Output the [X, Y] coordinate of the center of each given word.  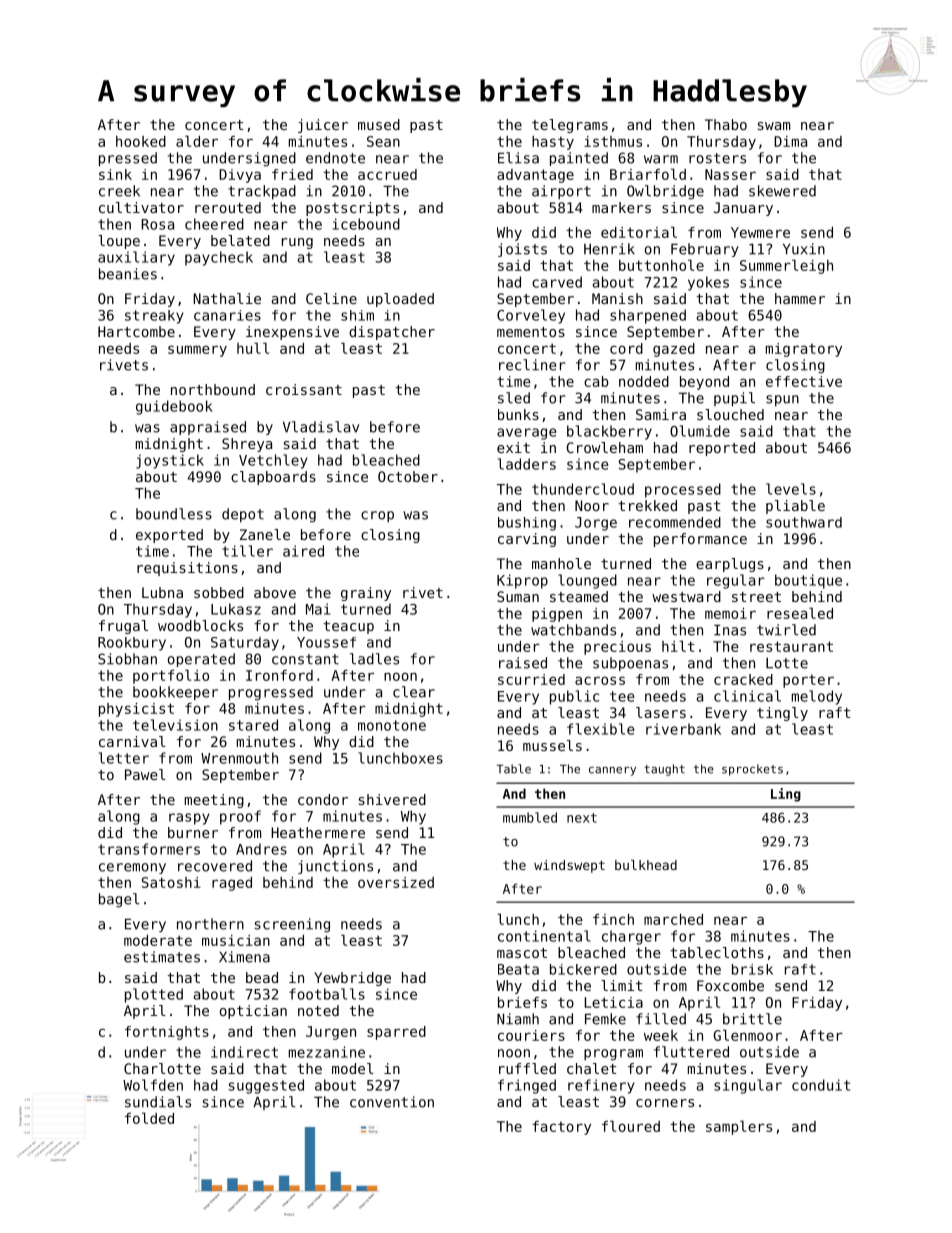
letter [124, 758]
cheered [214, 224]
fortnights [167, 1033]
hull [253, 348]
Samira [661, 414]
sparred [396, 1033]
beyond [704, 383]
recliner [532, 365]
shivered [392, 799]
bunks [518, 414]
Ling [786, 795]
